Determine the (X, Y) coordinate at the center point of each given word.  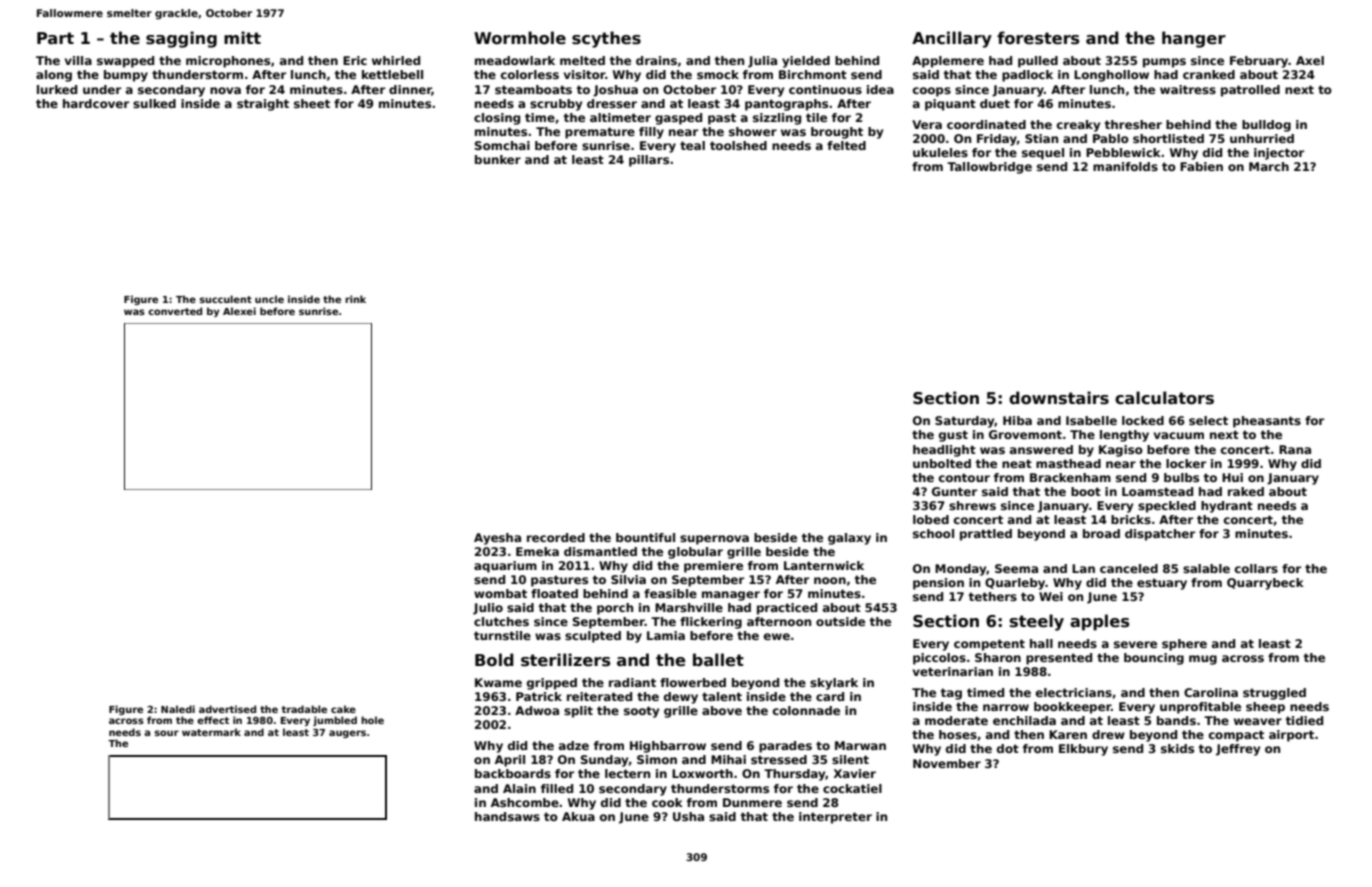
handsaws (507, 816)
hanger (1194, 39)
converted (175, 311)
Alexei (239, 311)
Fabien (1201, 166)
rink (355, 299)
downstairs (1059, 398)
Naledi (178, 709)
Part (55, 38)
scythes (606, 39)
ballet (718, 660)
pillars (649, 161)
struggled (1274, 694)
